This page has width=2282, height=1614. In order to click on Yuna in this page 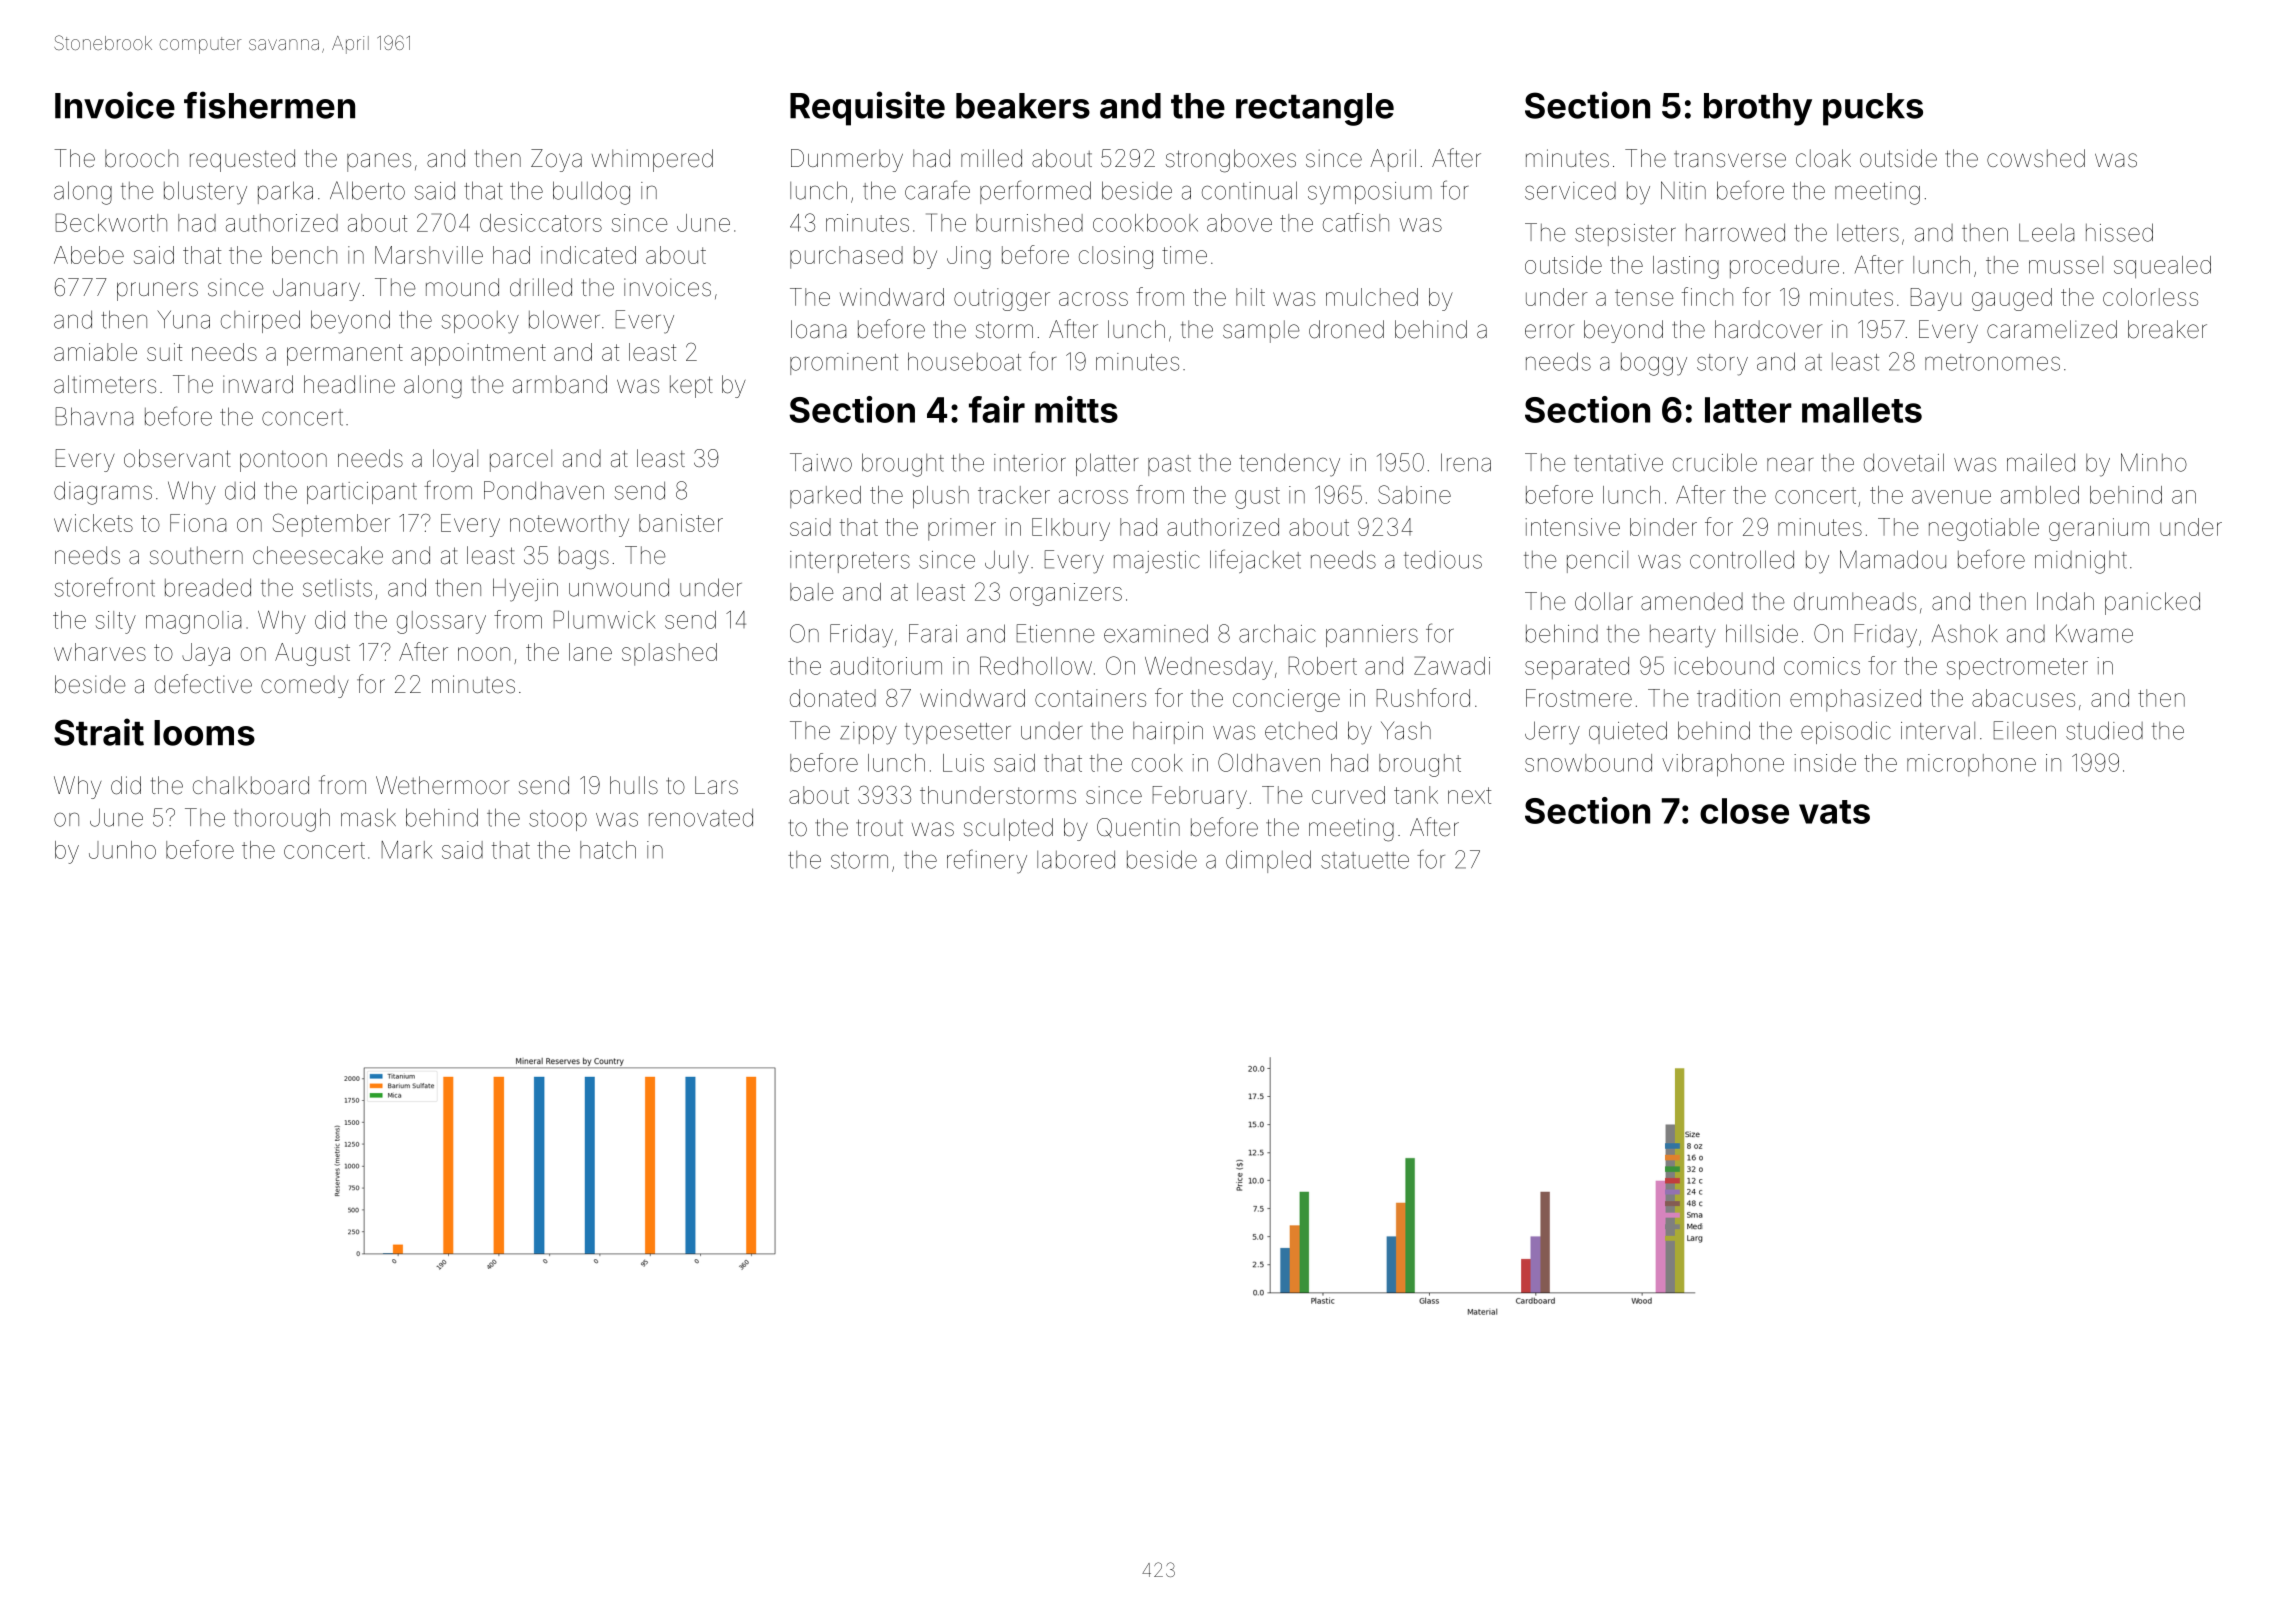, I will do `click(183, 319)`.
